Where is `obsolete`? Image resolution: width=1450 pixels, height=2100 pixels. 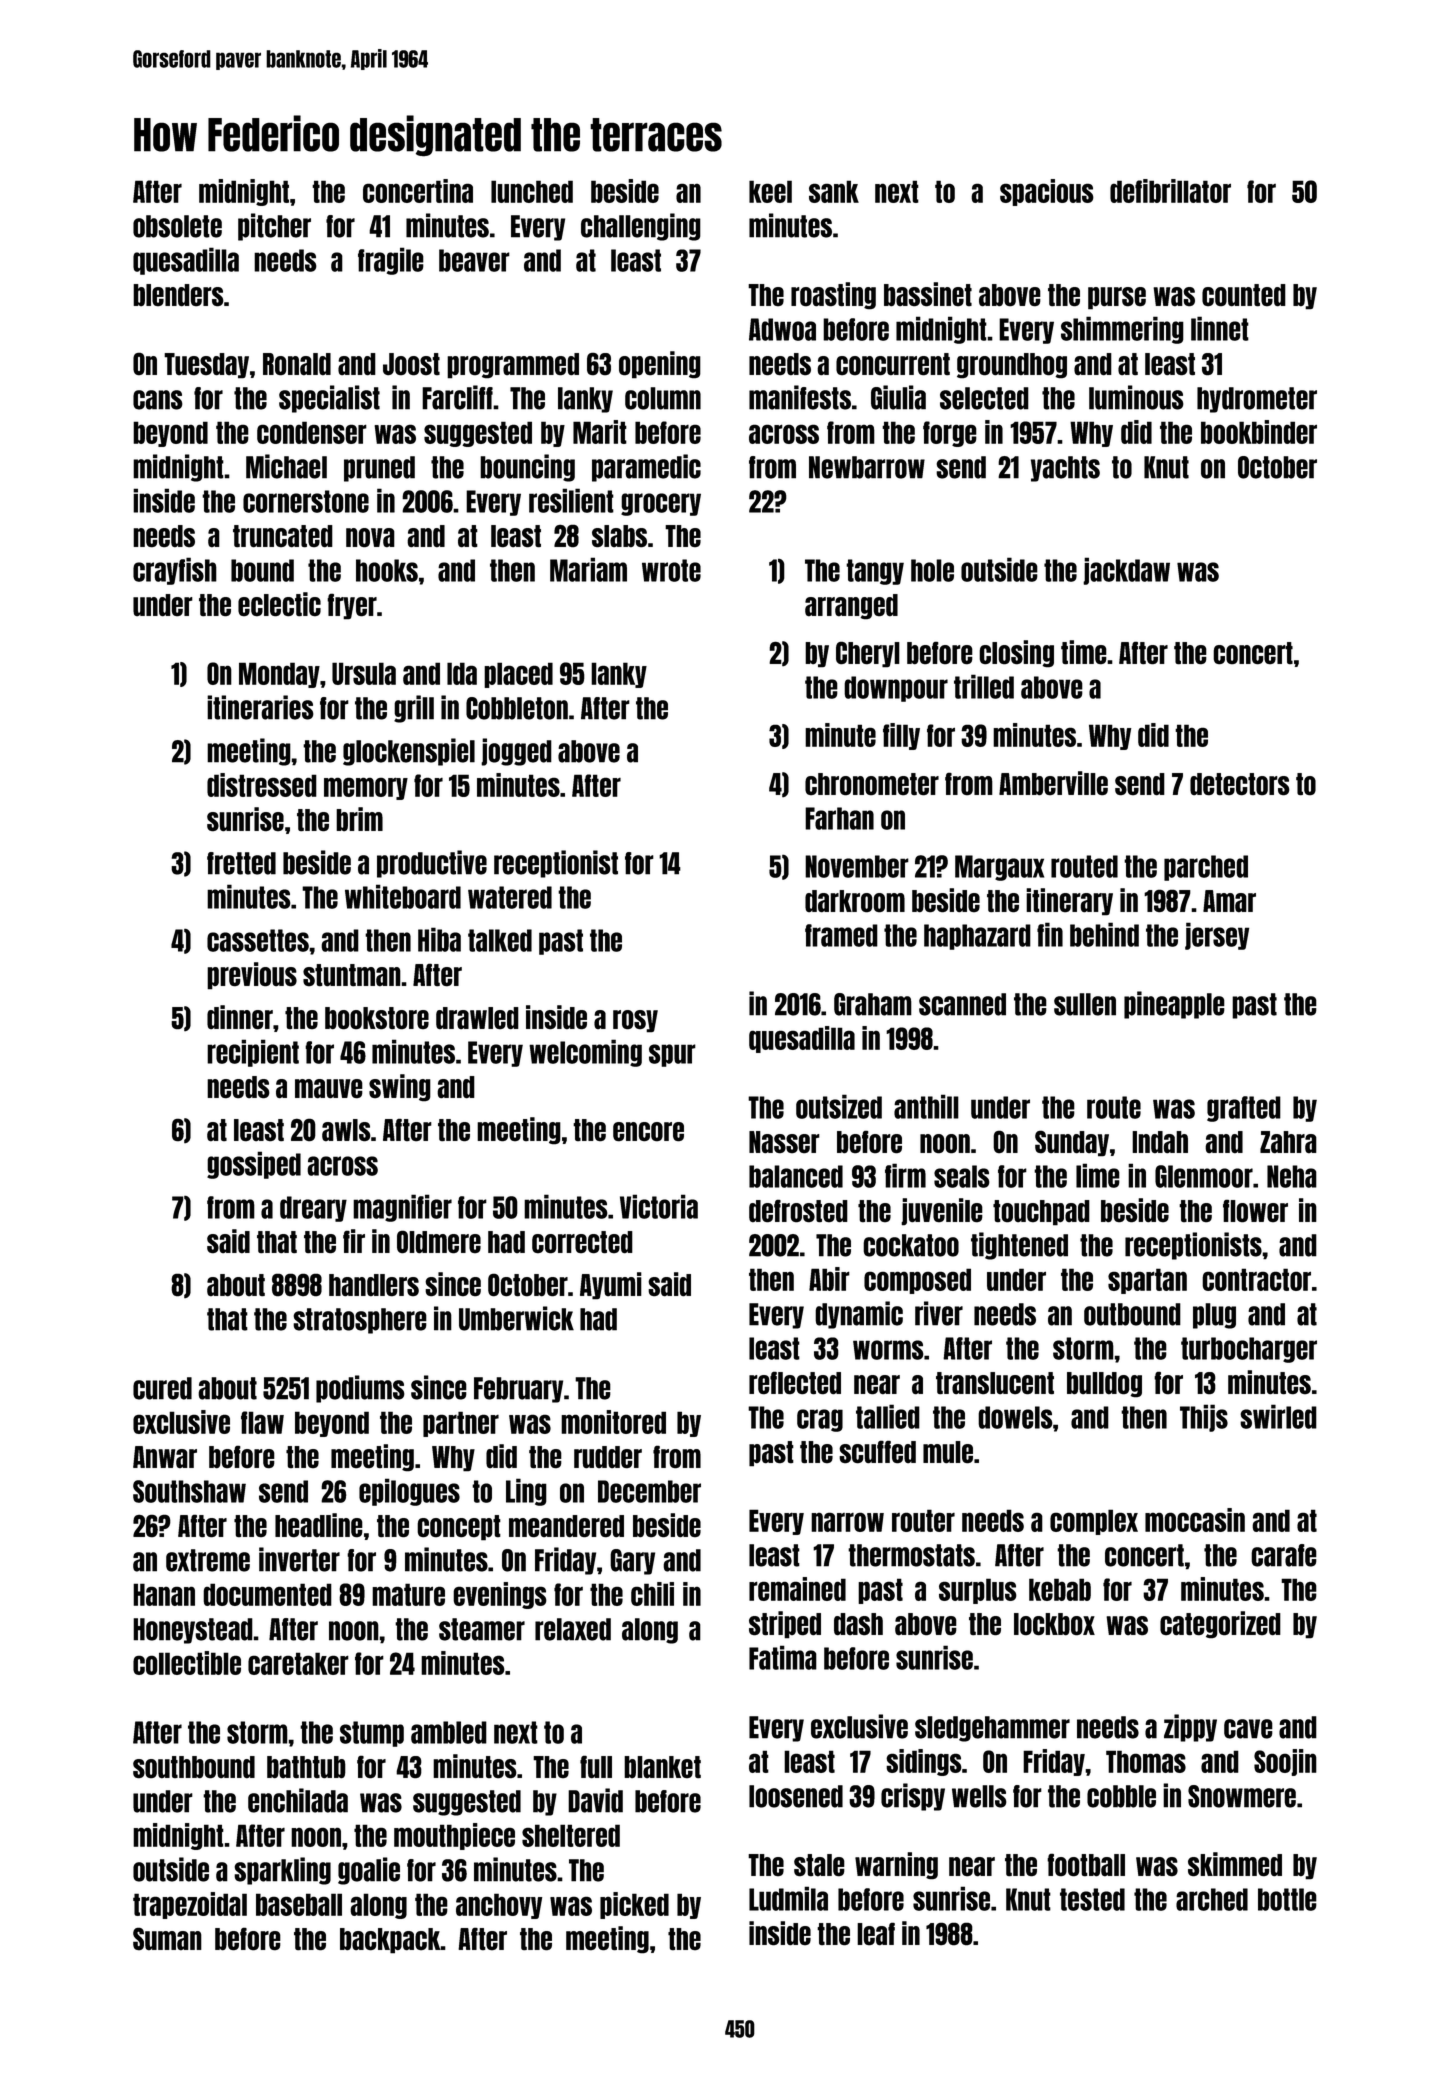 obsolete is located at coordinates (177, 226).
